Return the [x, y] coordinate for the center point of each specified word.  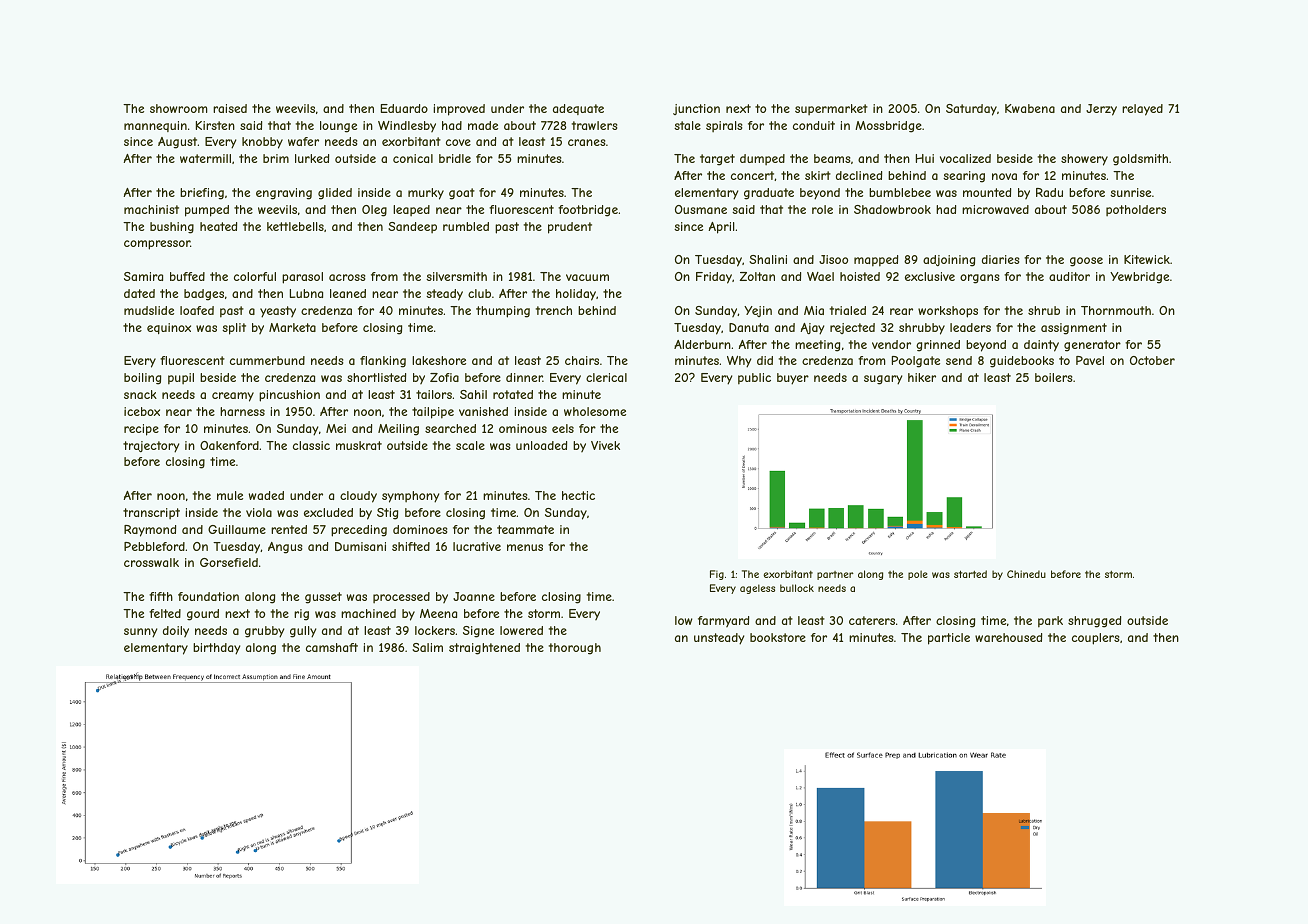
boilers [1053, 377]
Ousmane [701, 209]
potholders [1136, 210]
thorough [575, 649]
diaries [1000, 259]
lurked [312, 158]
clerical [606, 377]
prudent [570, 228]
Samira [143, 276]
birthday [216, 649]
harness [242, 411]
